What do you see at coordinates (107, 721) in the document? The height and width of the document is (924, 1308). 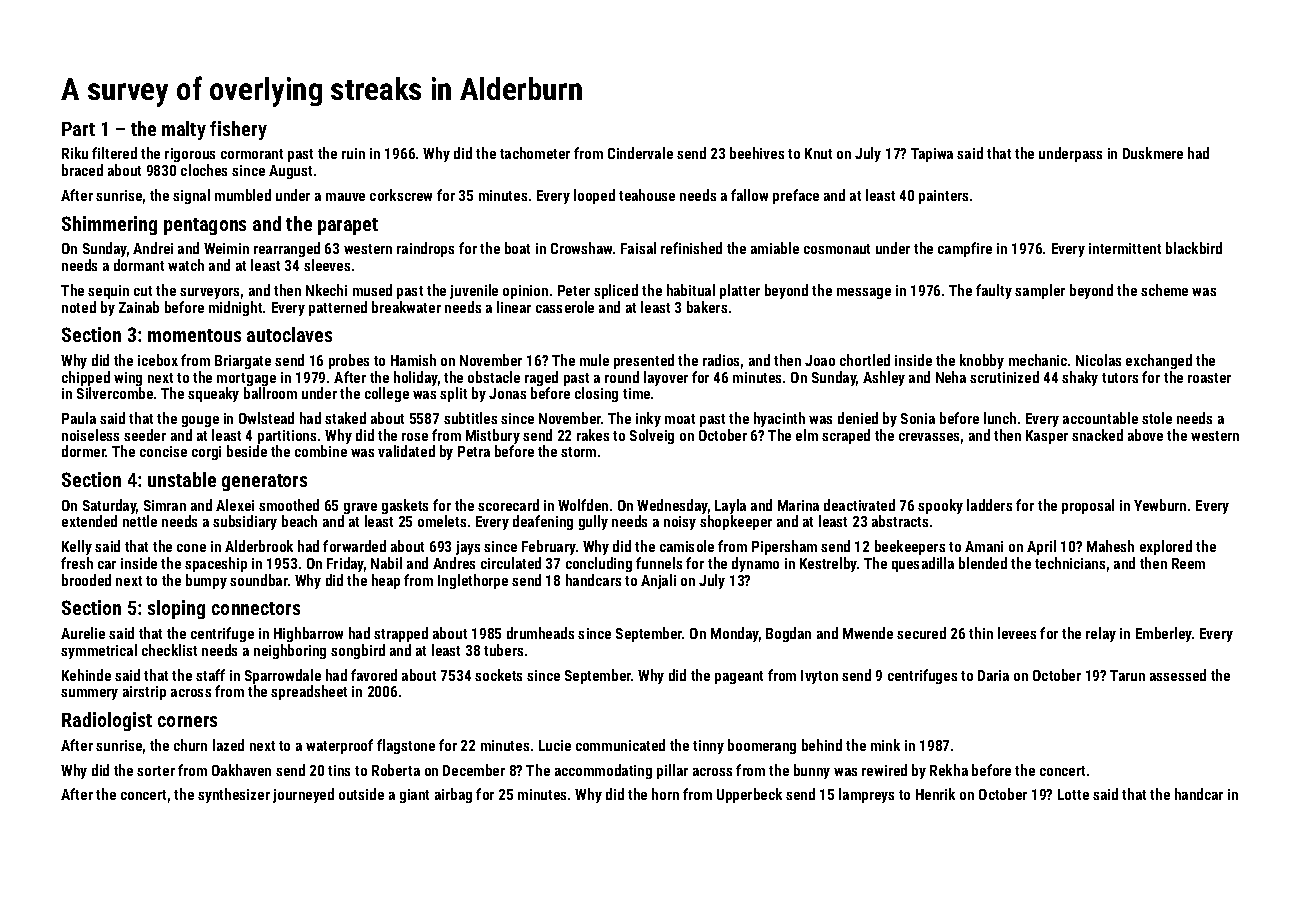 I see `Radiologist` at bounding box center [107, 721].
